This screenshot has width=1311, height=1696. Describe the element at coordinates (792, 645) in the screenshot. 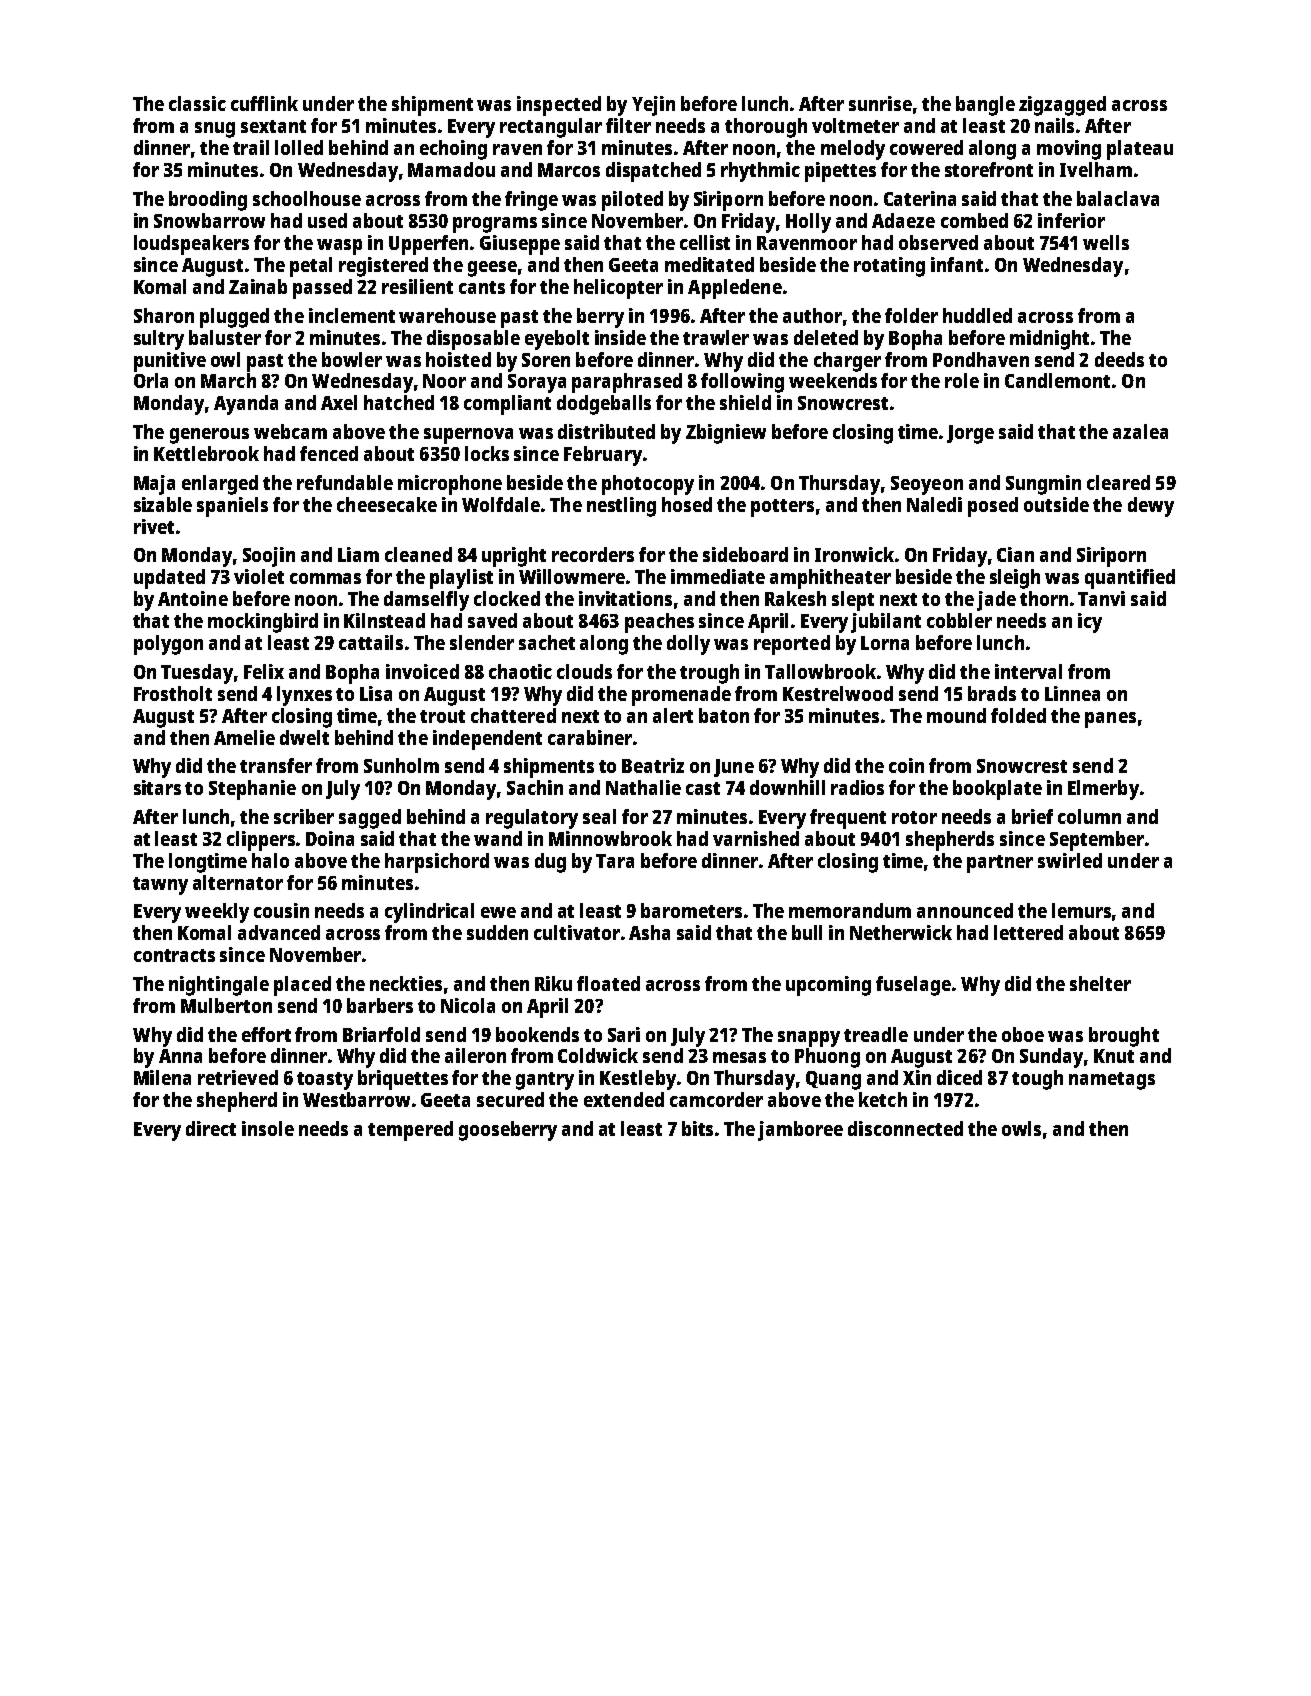

I see `reported` at that location.
